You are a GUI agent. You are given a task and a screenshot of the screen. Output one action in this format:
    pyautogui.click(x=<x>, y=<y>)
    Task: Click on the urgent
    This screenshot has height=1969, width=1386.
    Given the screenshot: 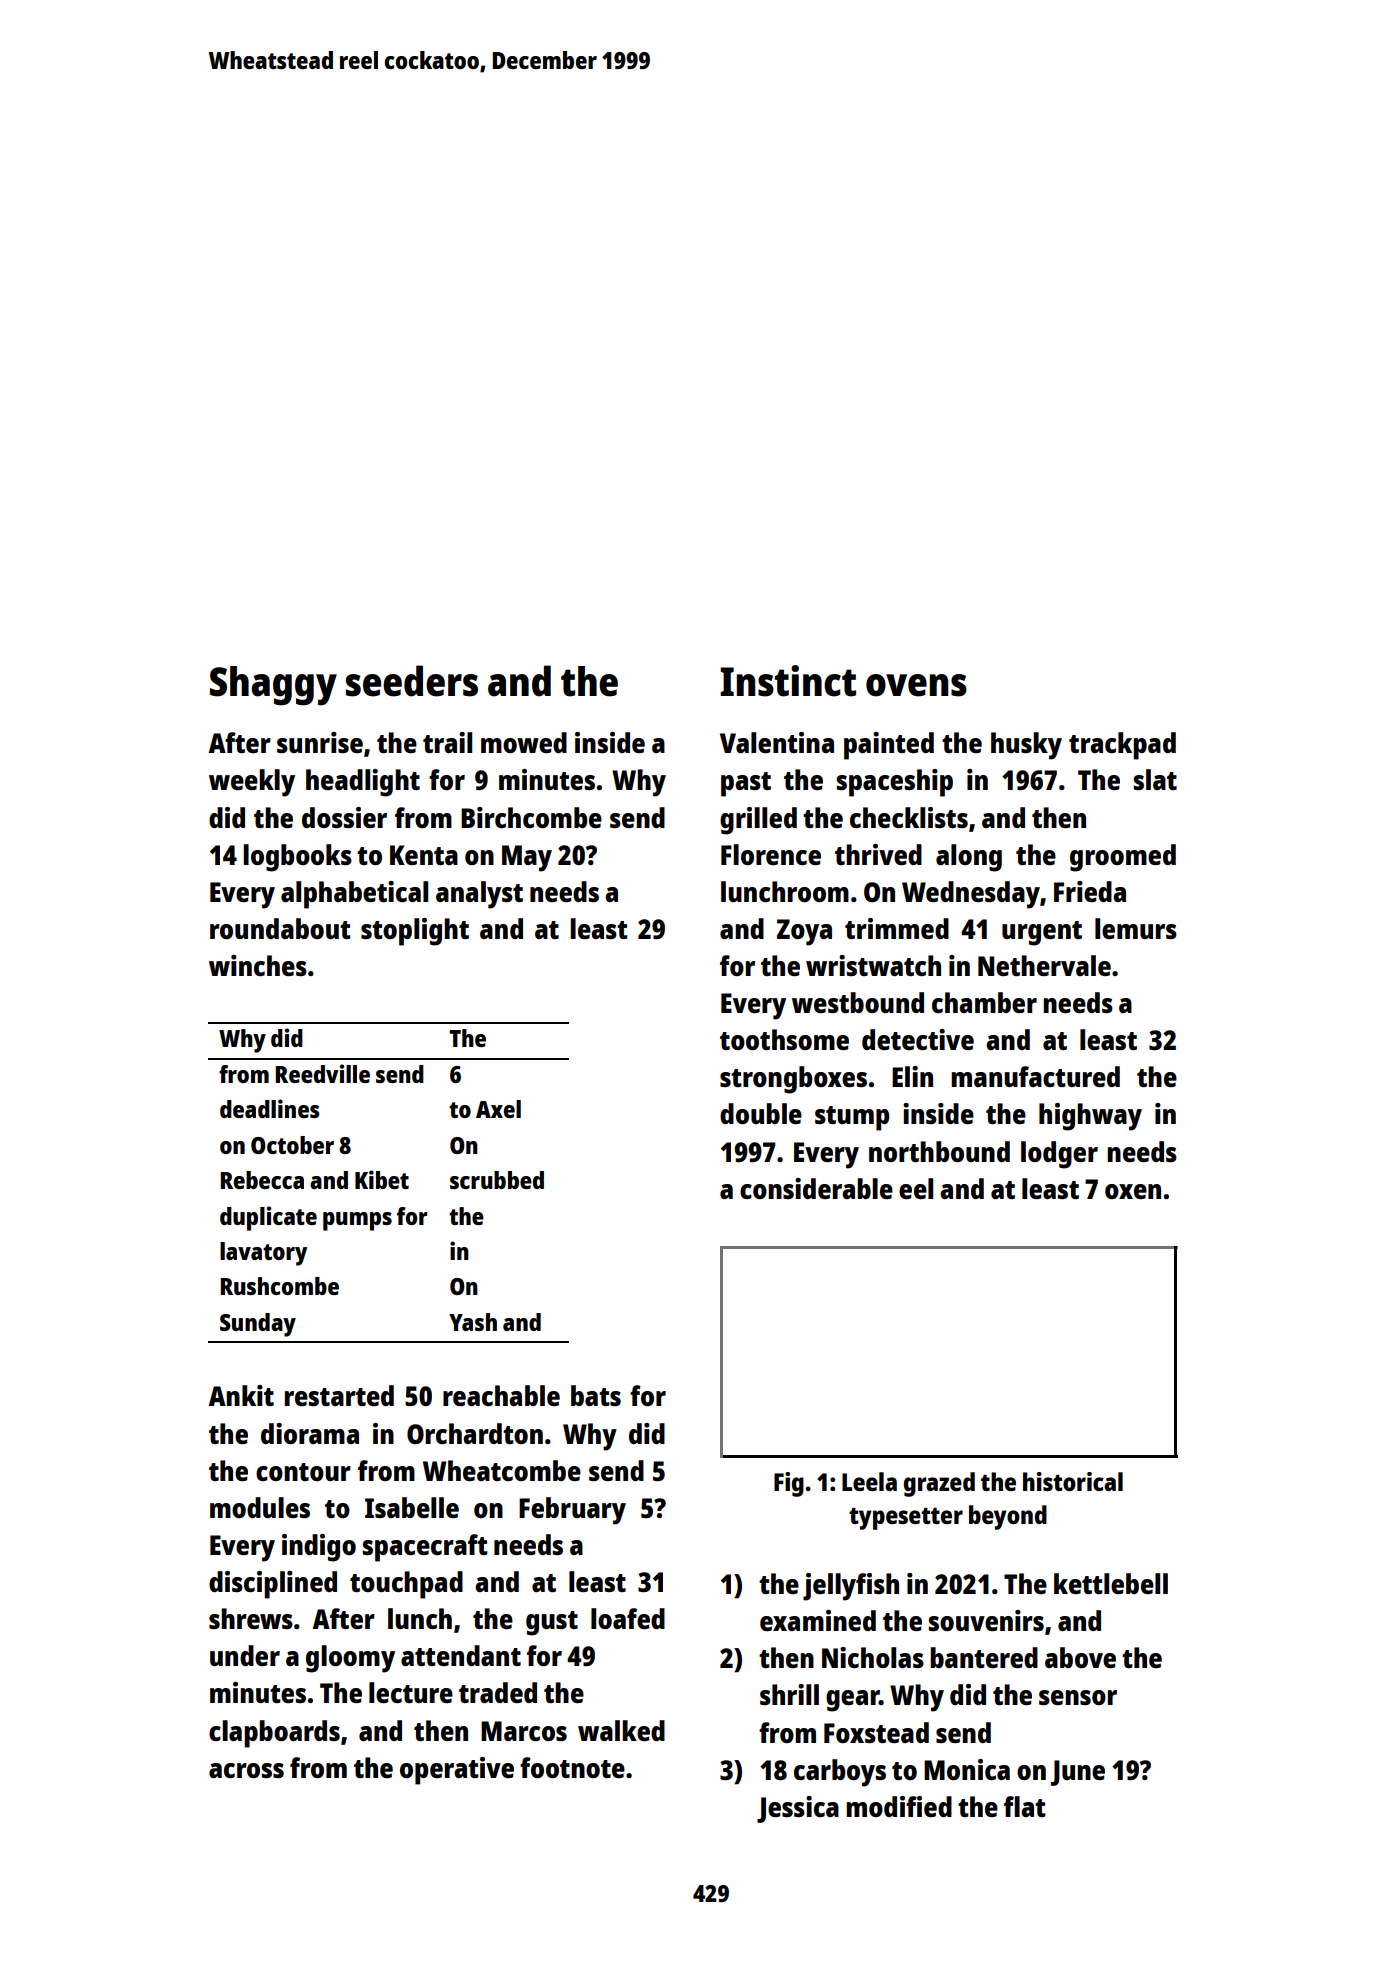 What is the action you would take?
    pyautogui.click(x=1042, y=933)
